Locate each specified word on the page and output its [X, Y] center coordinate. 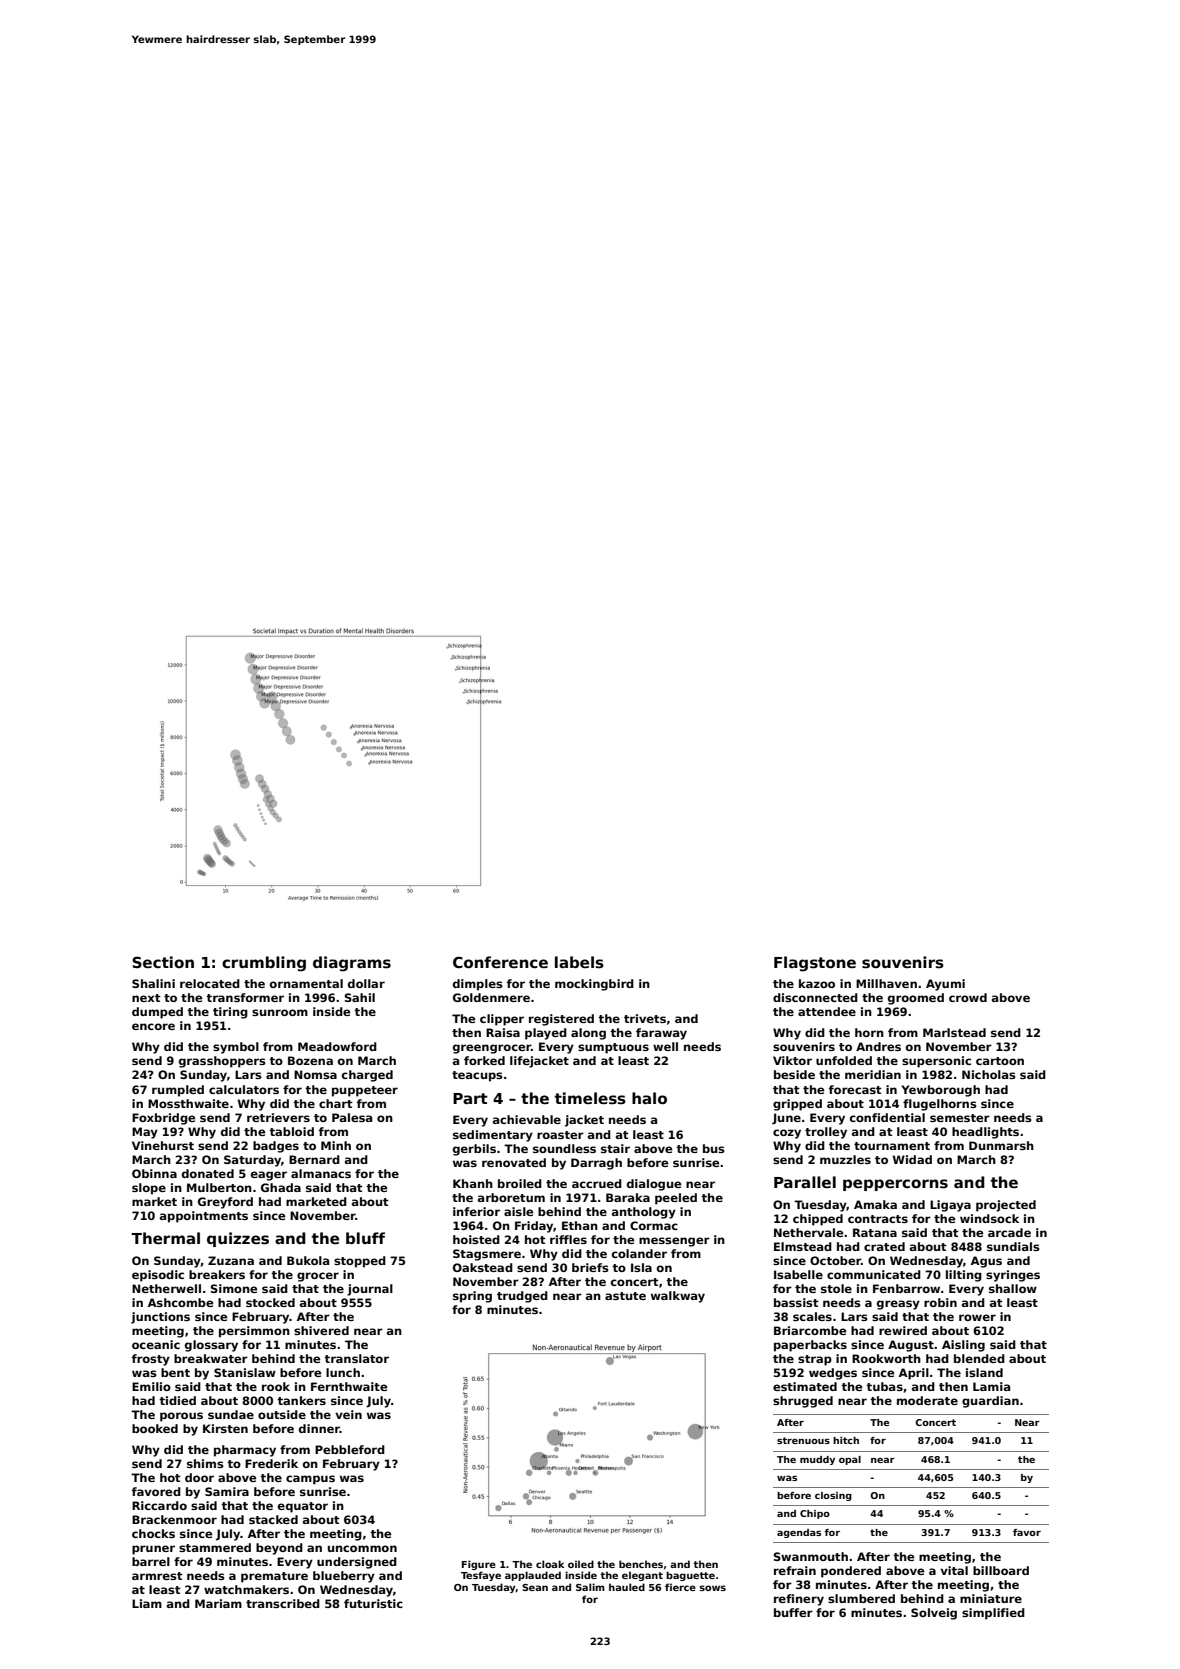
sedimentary [493, 1136]
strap [815, 1360]
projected [1006, 1206]
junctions [160, 1318]
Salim [590, 1587]
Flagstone [815, 964]
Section [163, 962]
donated [208, 1173]
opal [850, 1460]
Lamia [991, 1386]
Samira [227, 1491]
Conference [500, 962]
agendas [799, 1533]
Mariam [218, 1603]
